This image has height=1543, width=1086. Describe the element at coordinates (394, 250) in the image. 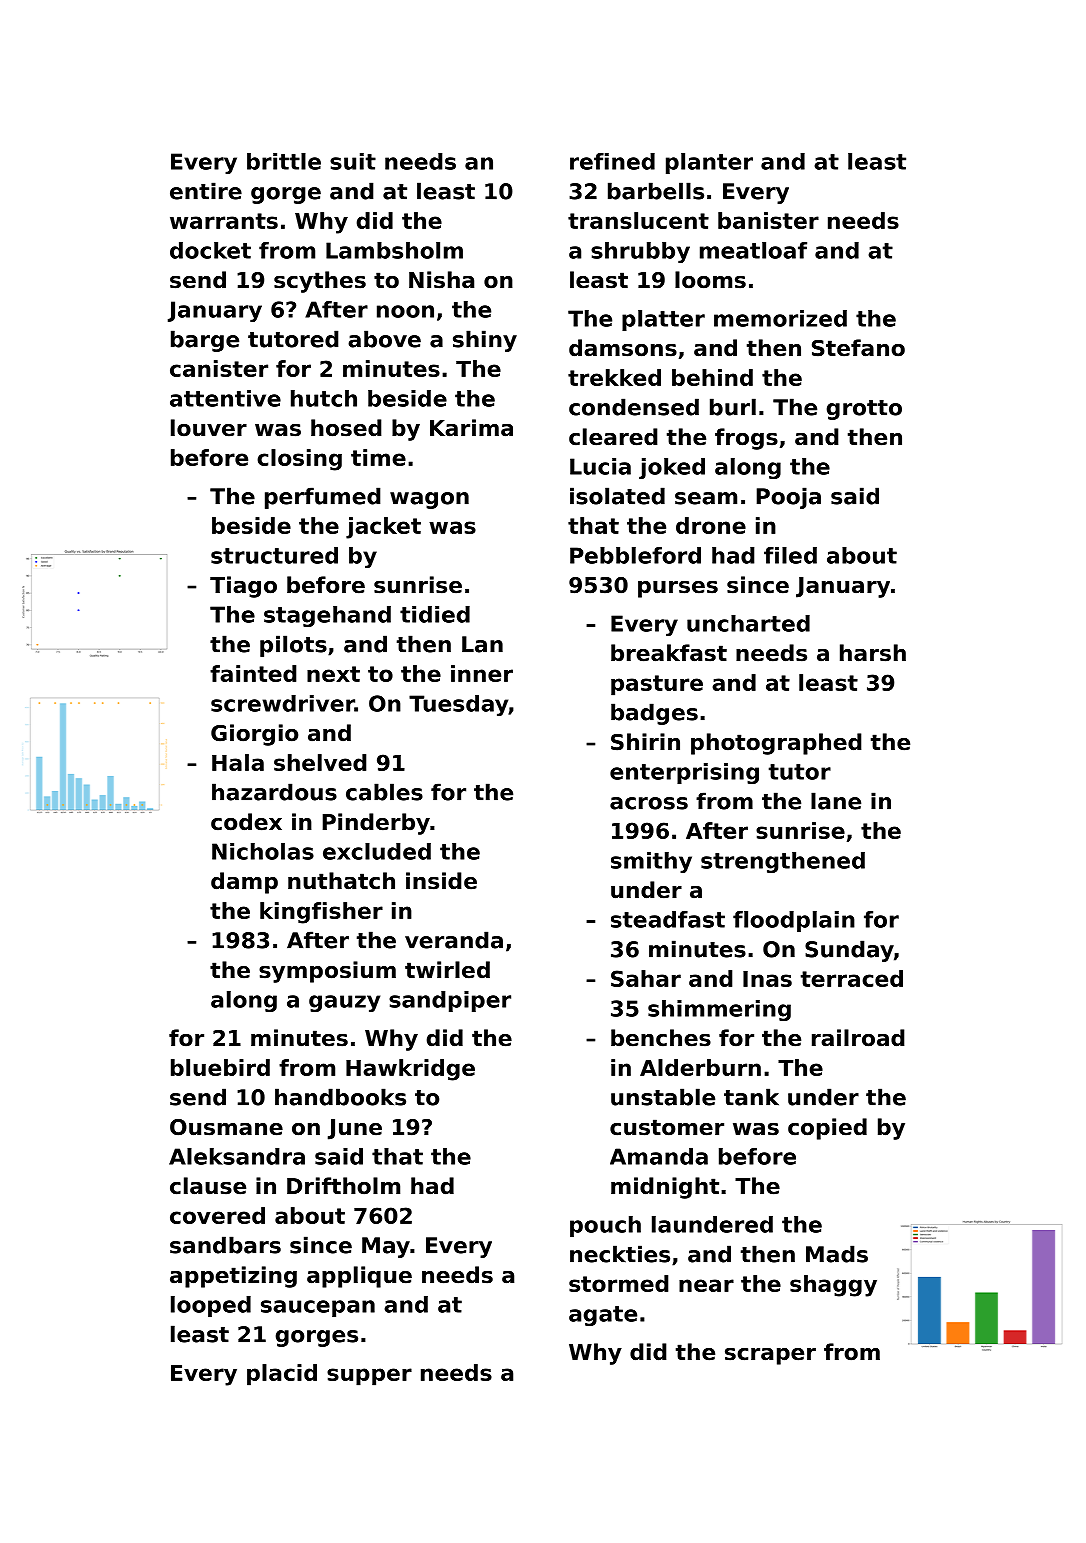

I see `Lambsholm` at that location.
